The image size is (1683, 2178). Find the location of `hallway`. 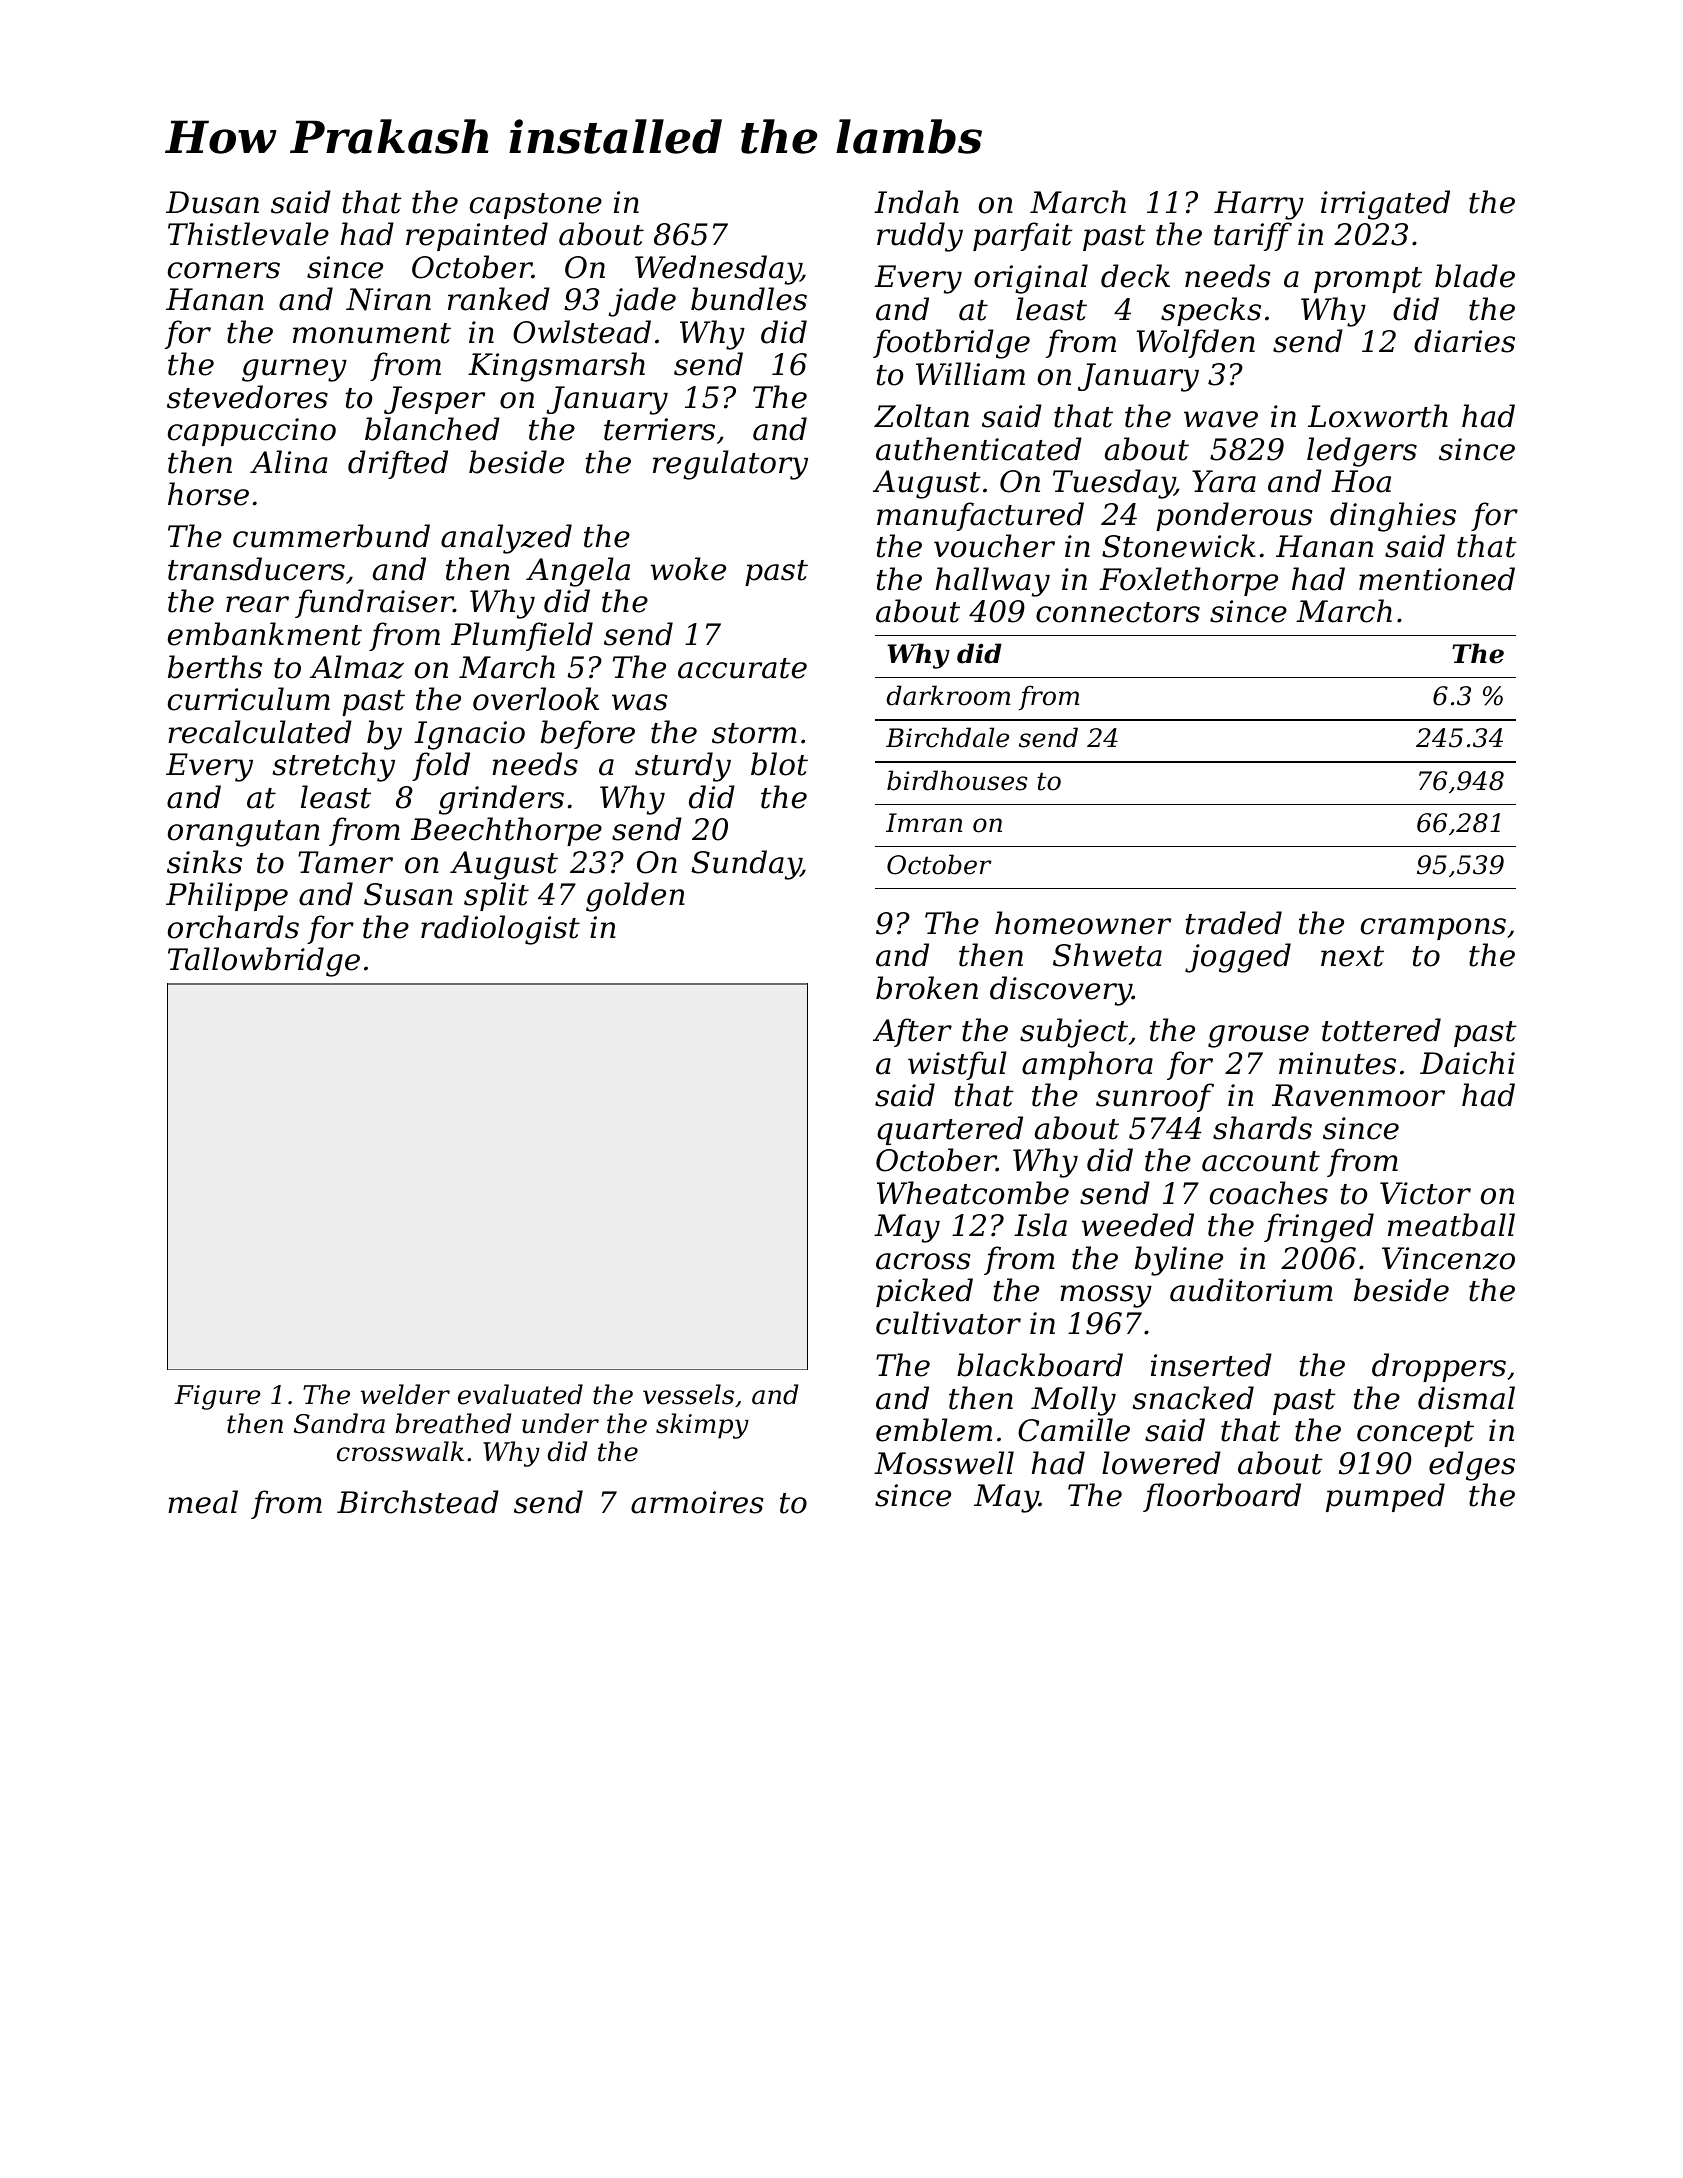

hallway is located at coordinates (993, 582).
